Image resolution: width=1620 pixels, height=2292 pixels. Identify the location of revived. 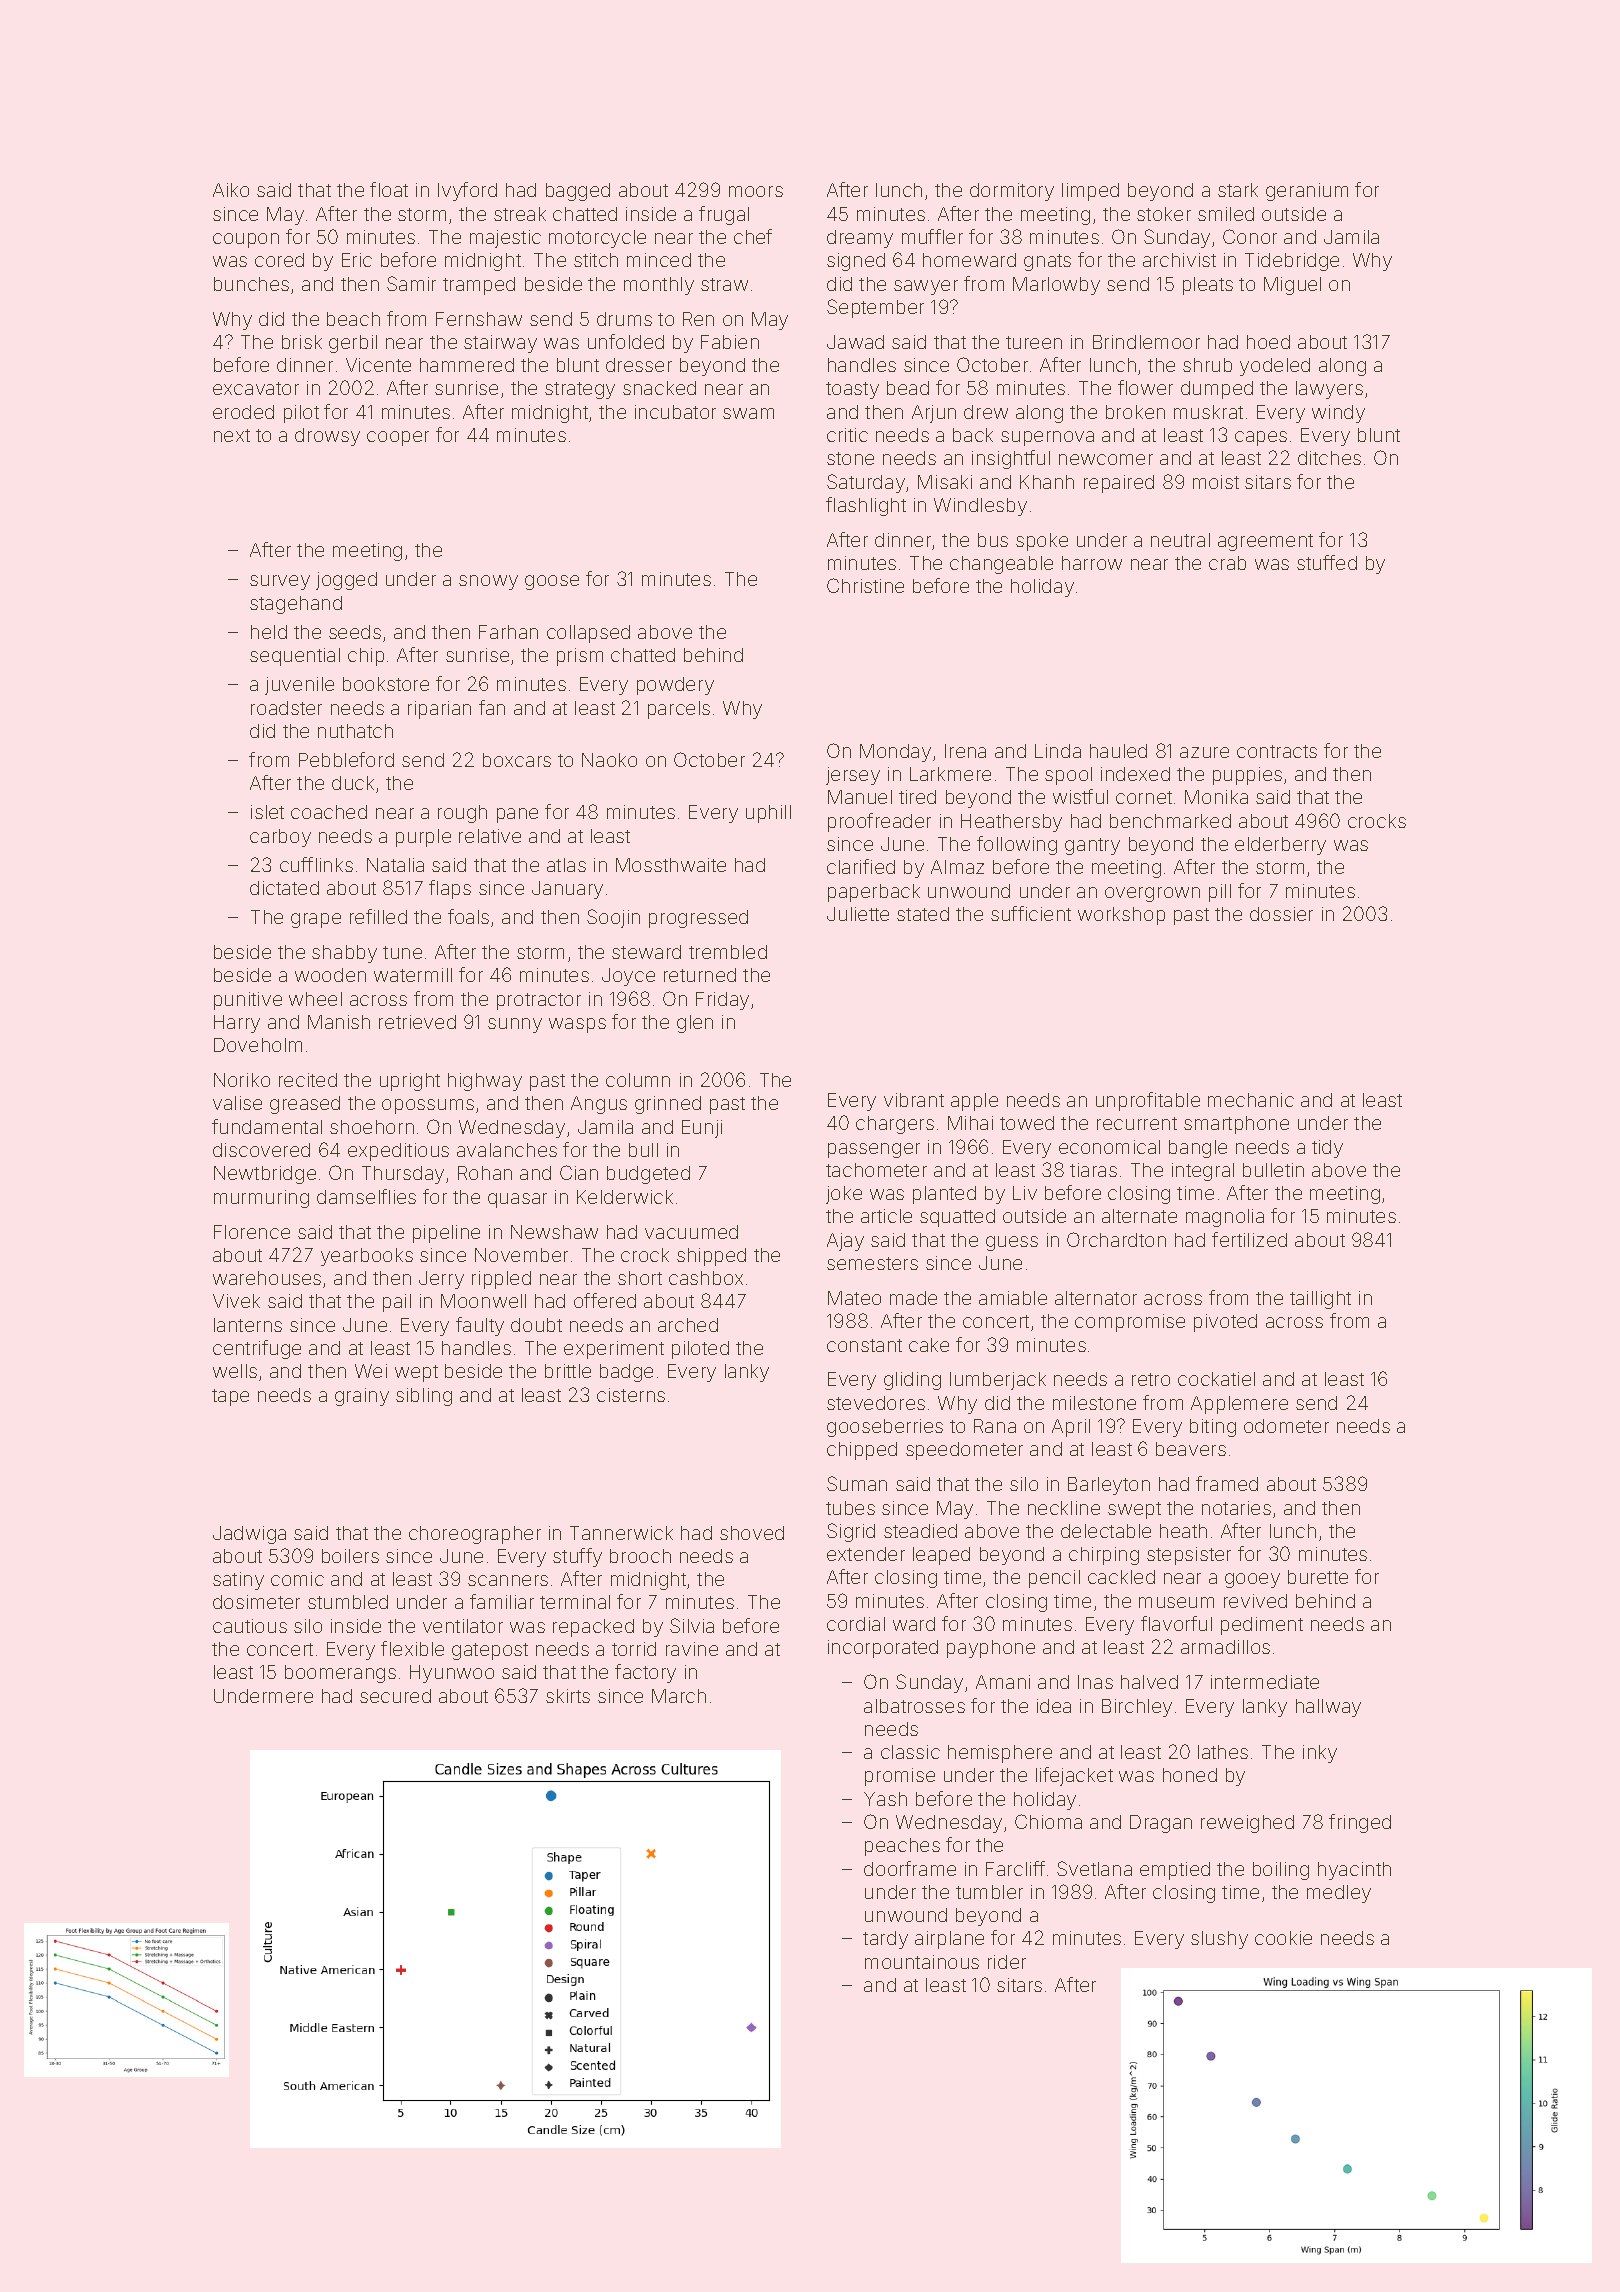
(1255, 1601).
